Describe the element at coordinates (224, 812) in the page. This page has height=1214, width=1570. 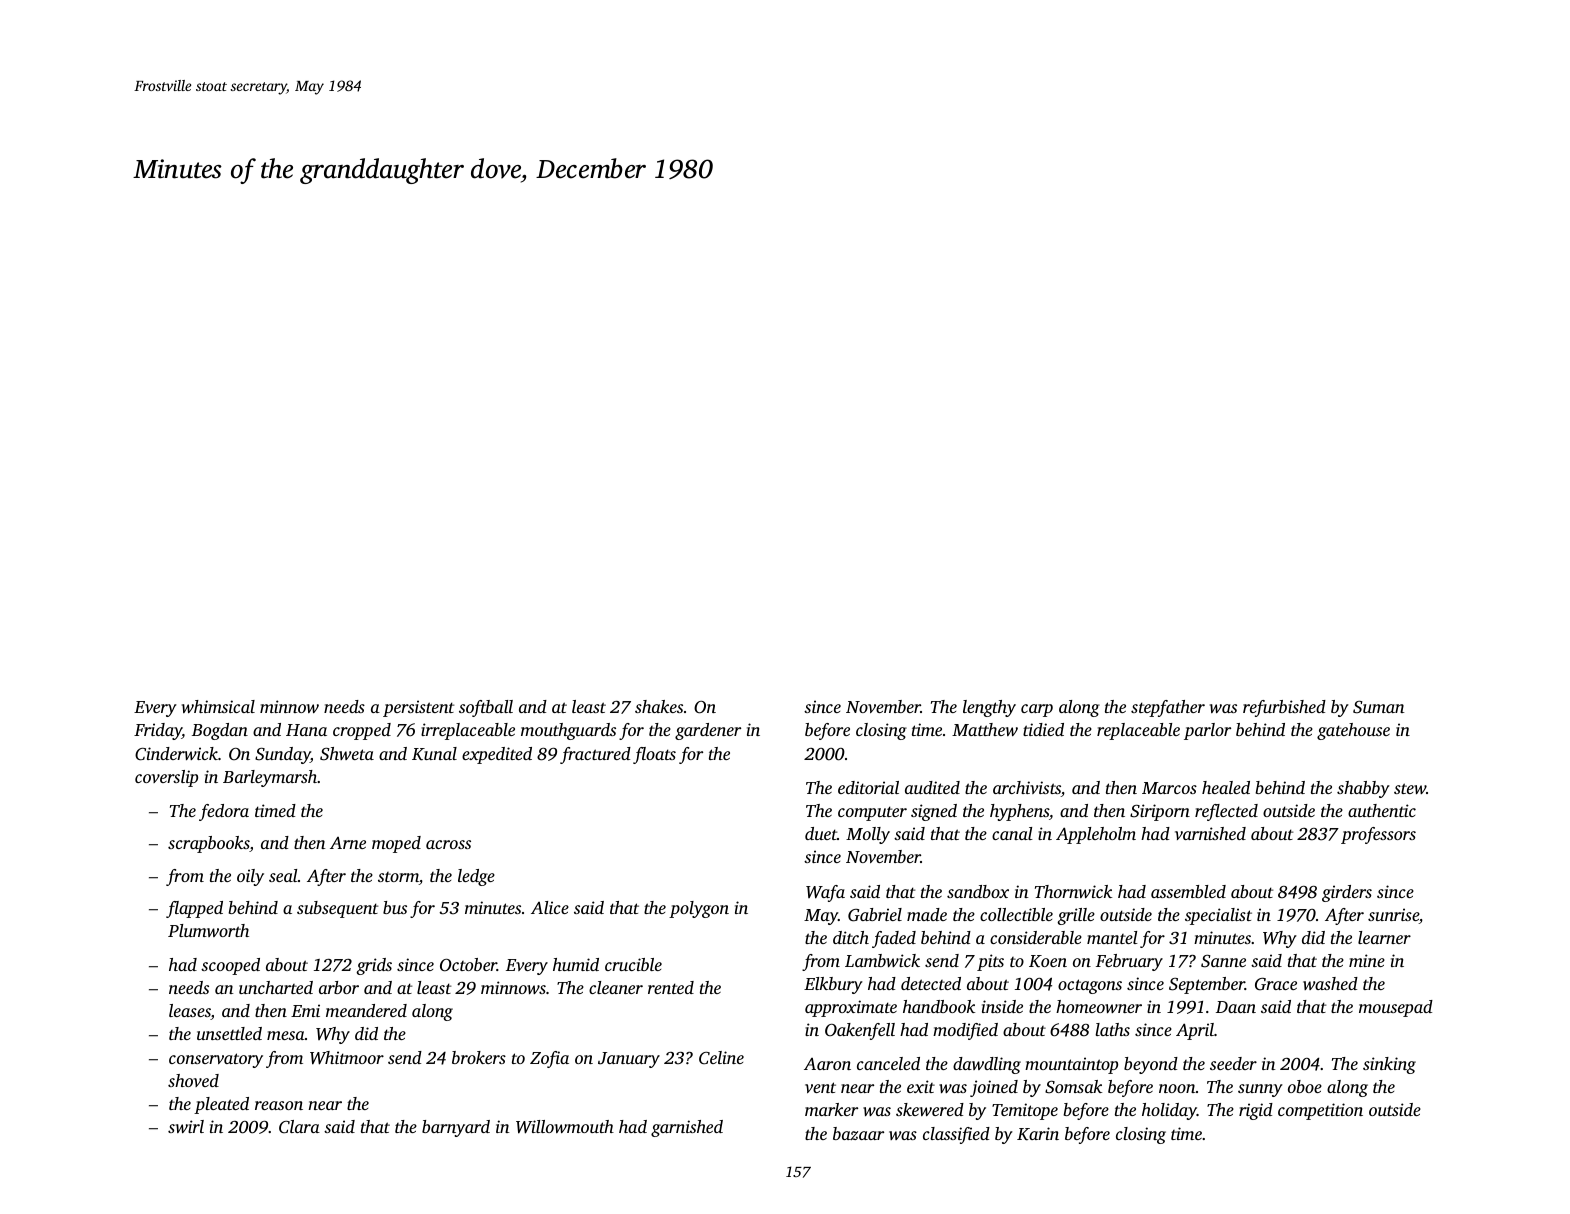
I see `fedora` at that location.
